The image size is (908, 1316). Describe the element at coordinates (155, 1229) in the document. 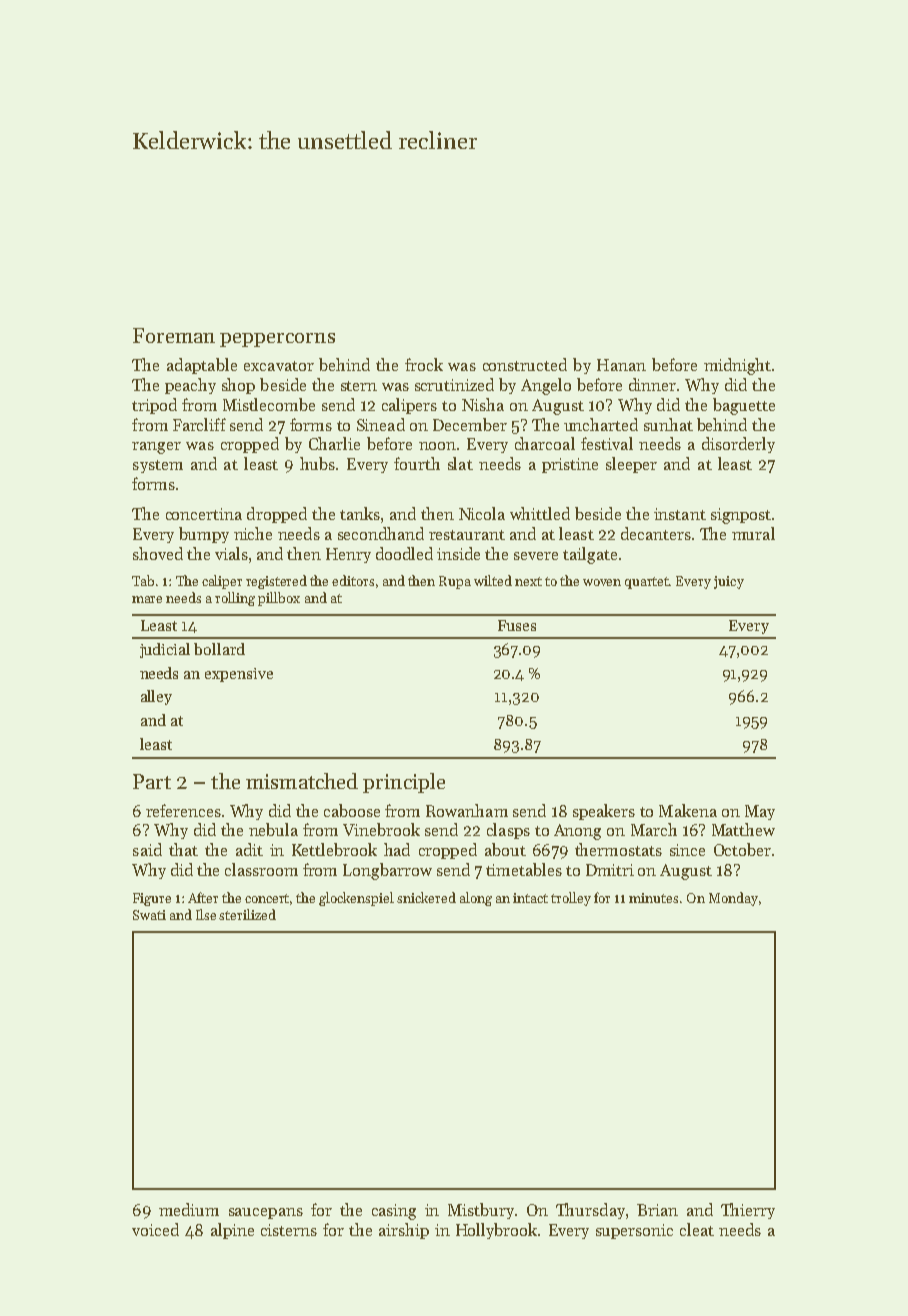

I see `voiced` at that location.
